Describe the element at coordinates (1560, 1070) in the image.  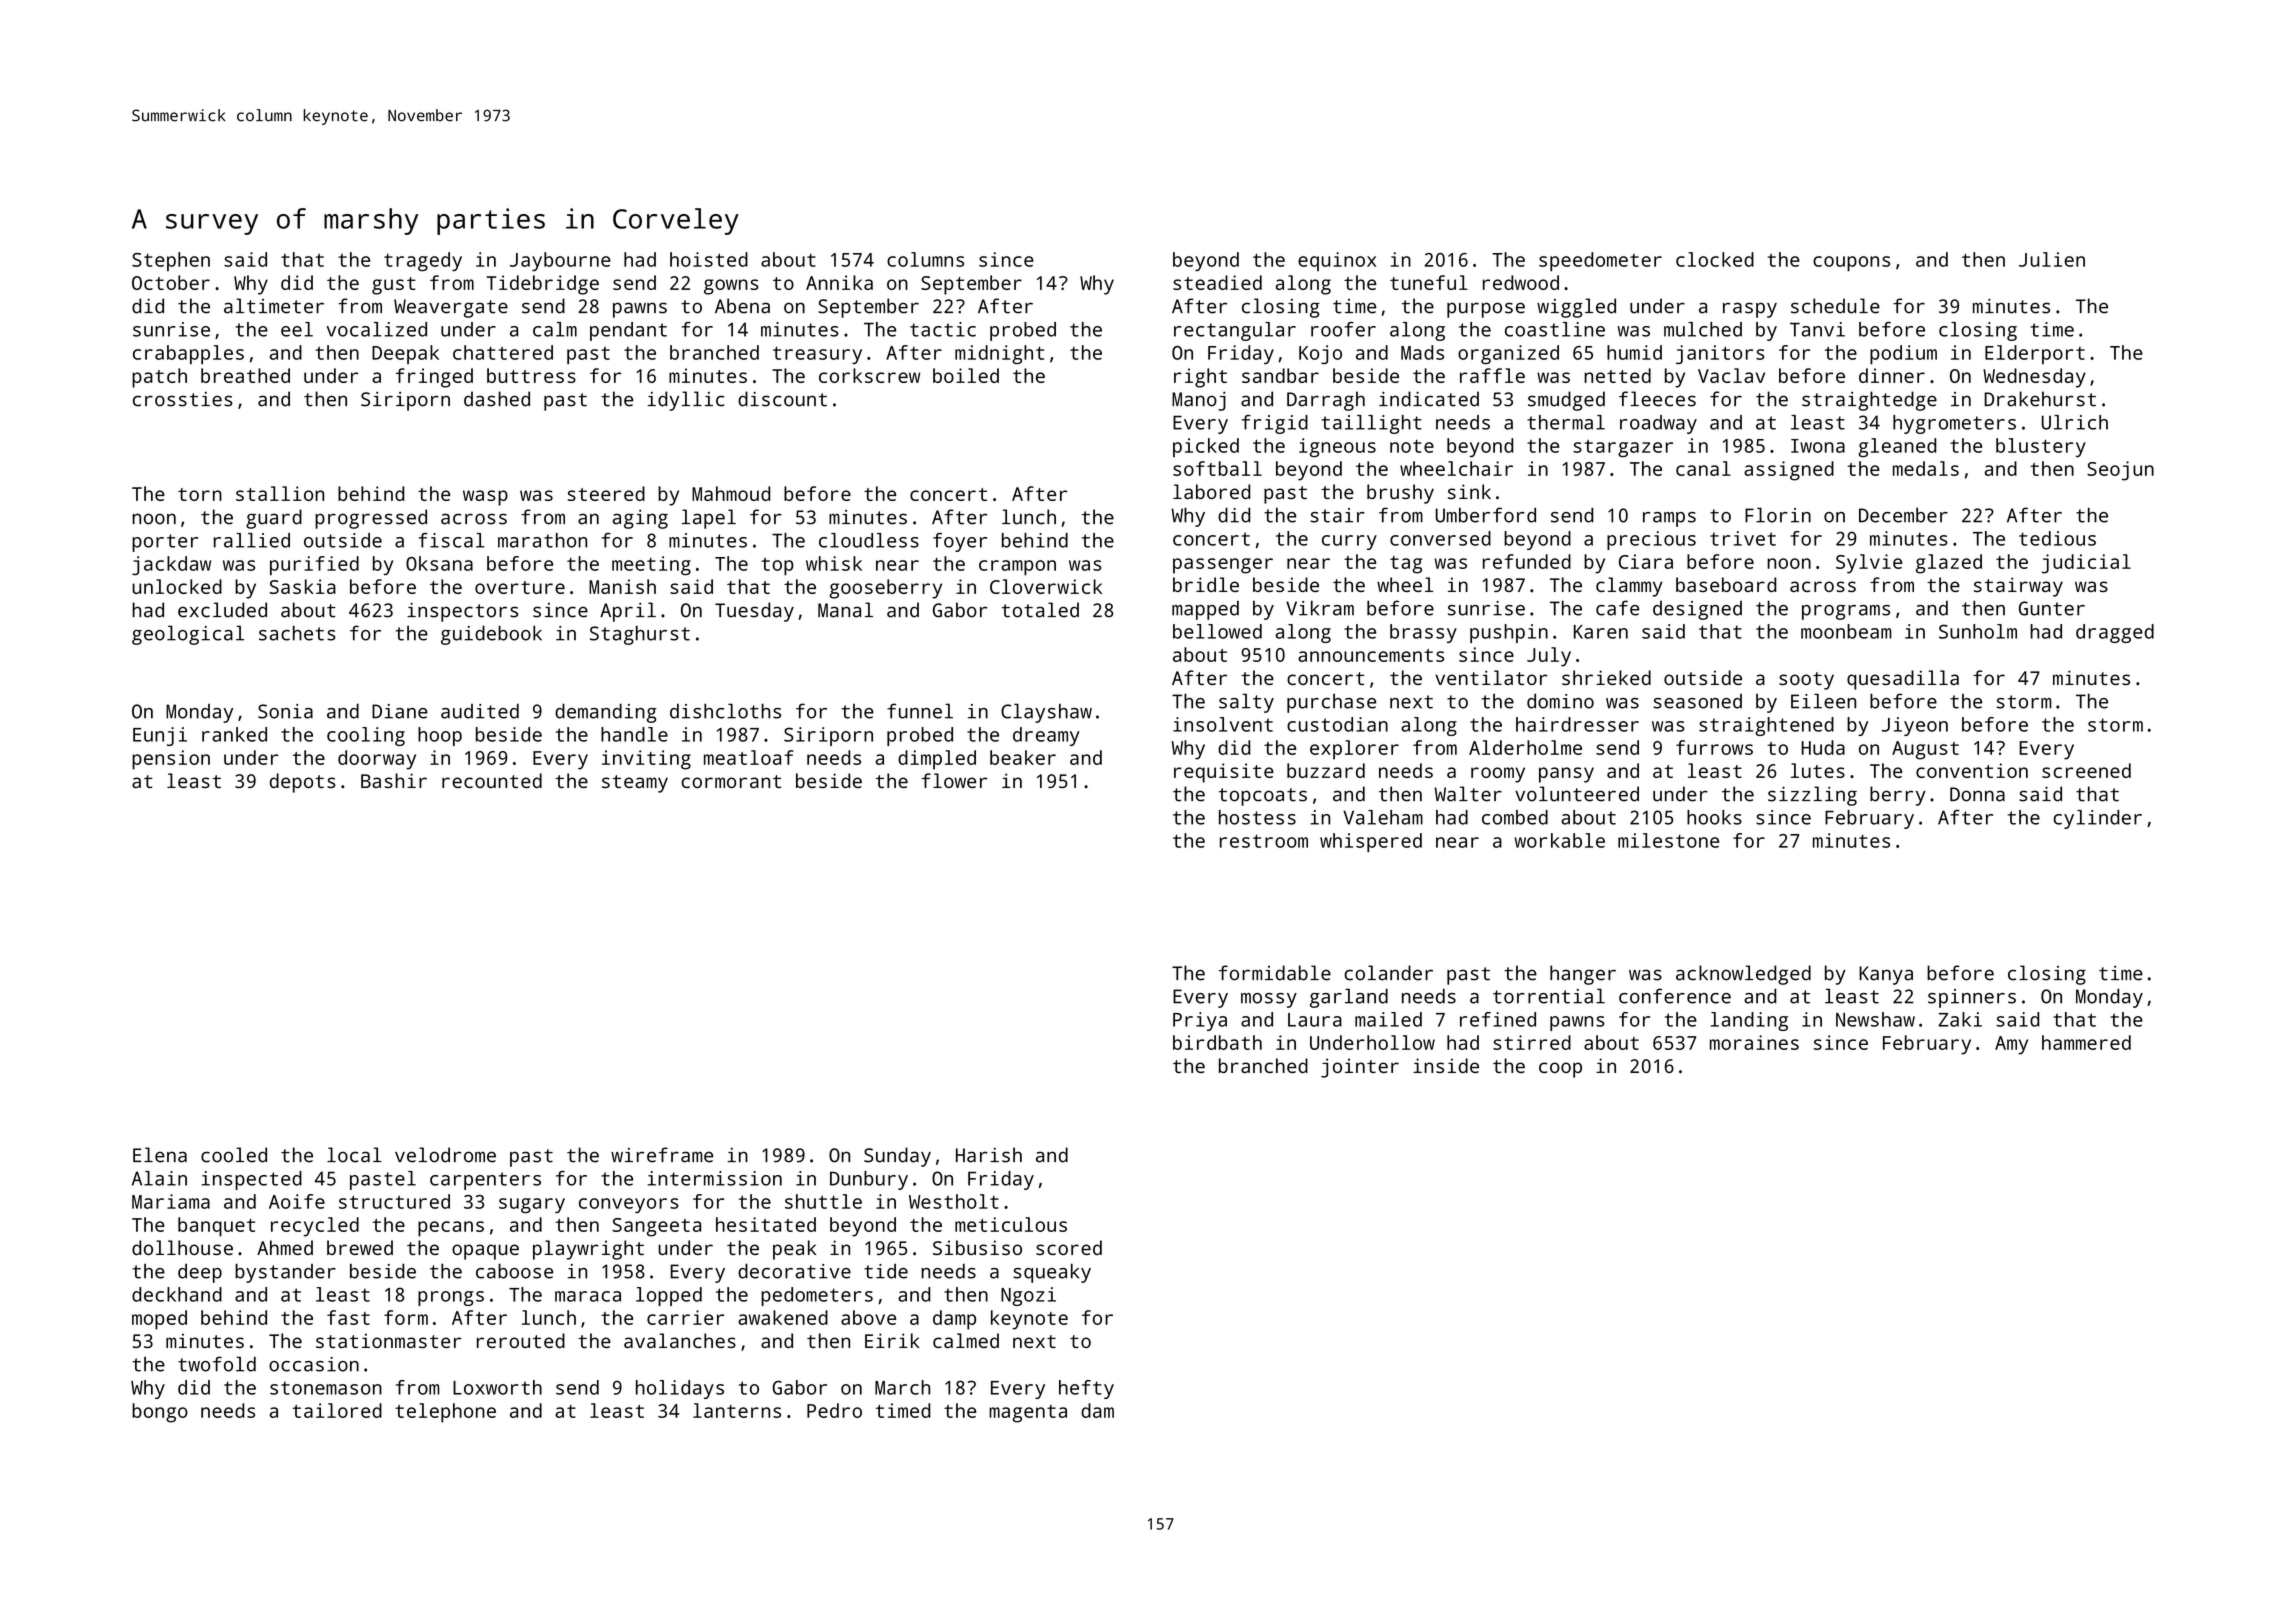
I see `coop` at that location.
